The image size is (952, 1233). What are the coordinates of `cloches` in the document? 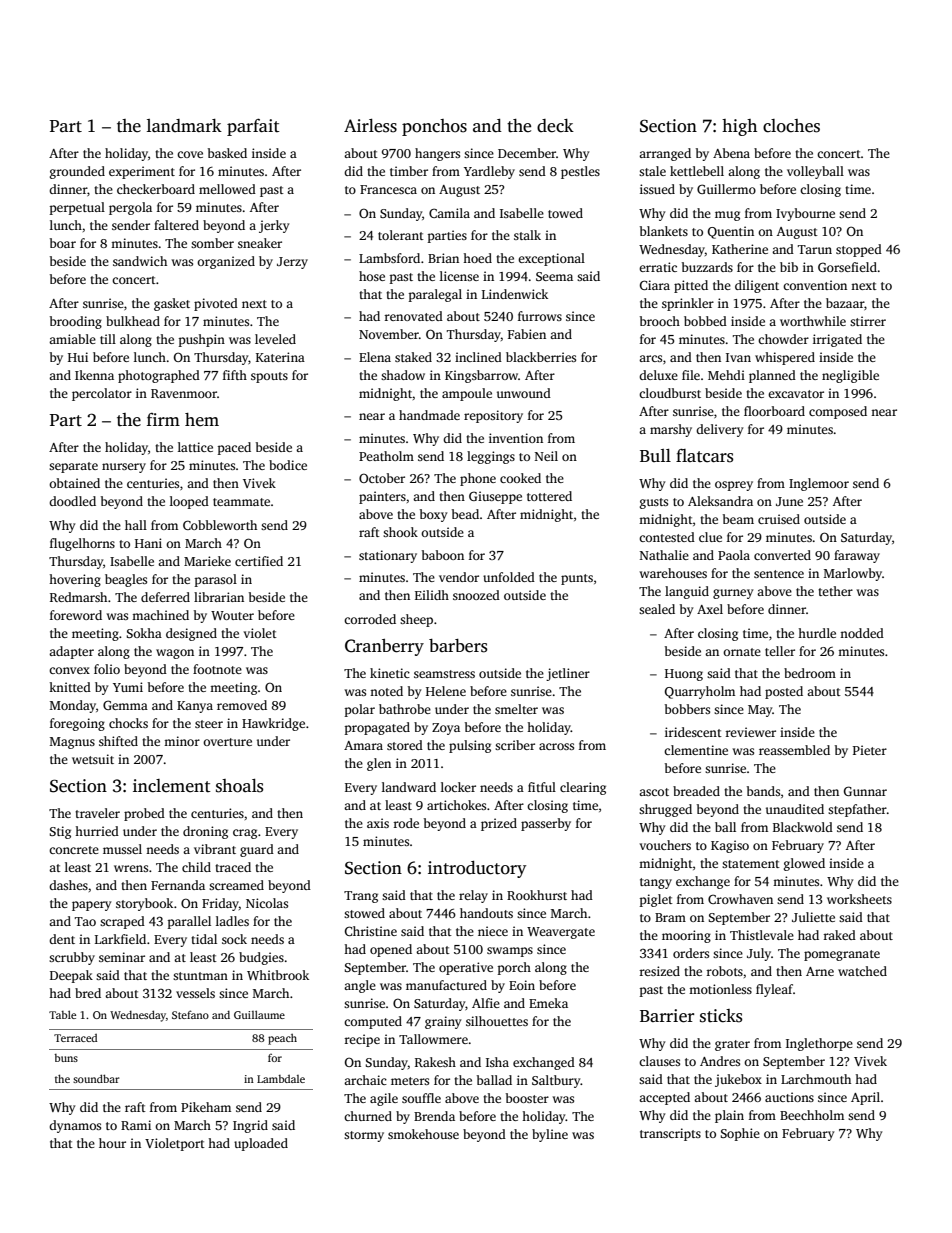 It's located at (791, 126).
